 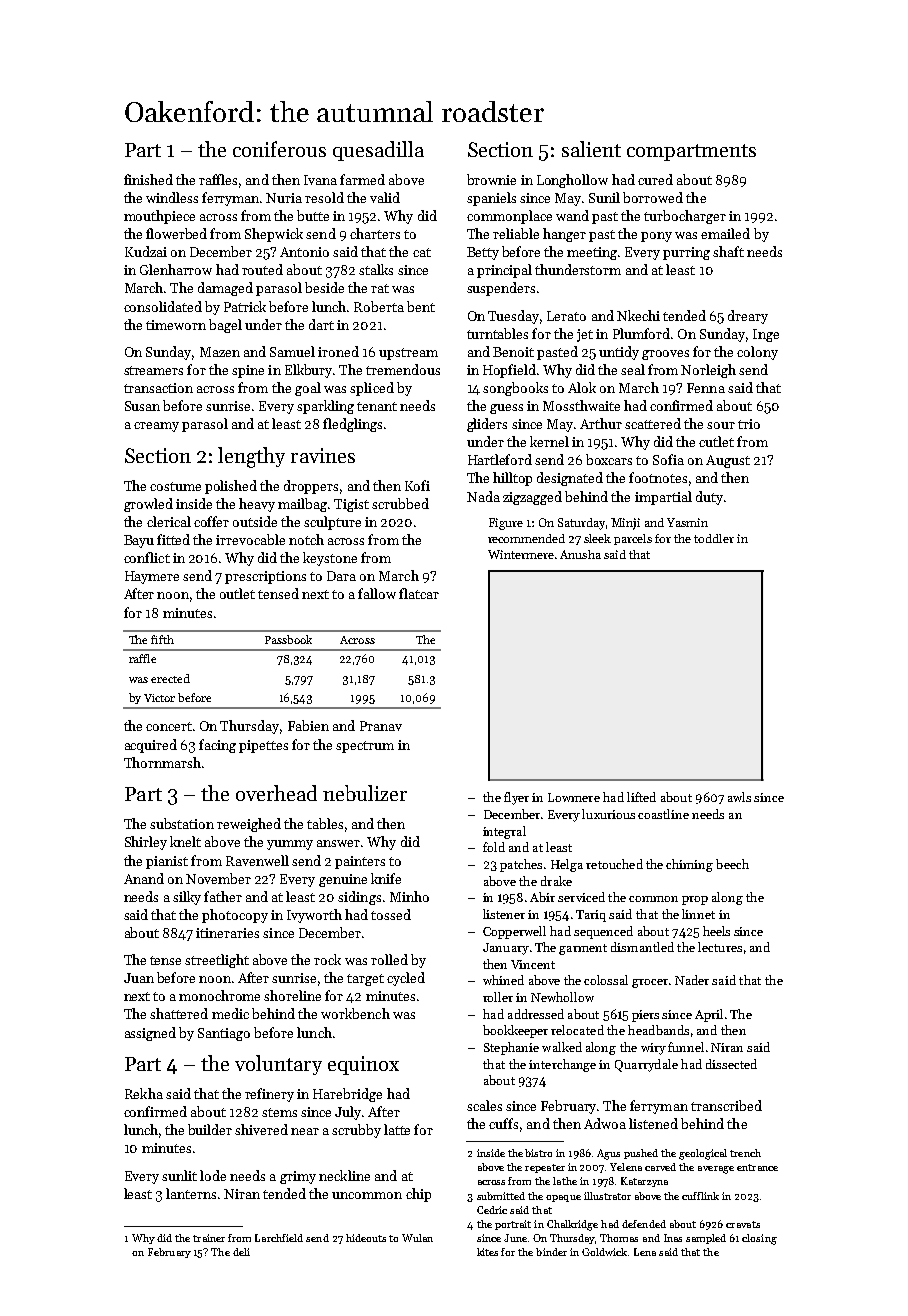 What do you see at coordinates (298, 1177) in the screenshot?
I see `grimy` at bounding box center [298, 1177].
